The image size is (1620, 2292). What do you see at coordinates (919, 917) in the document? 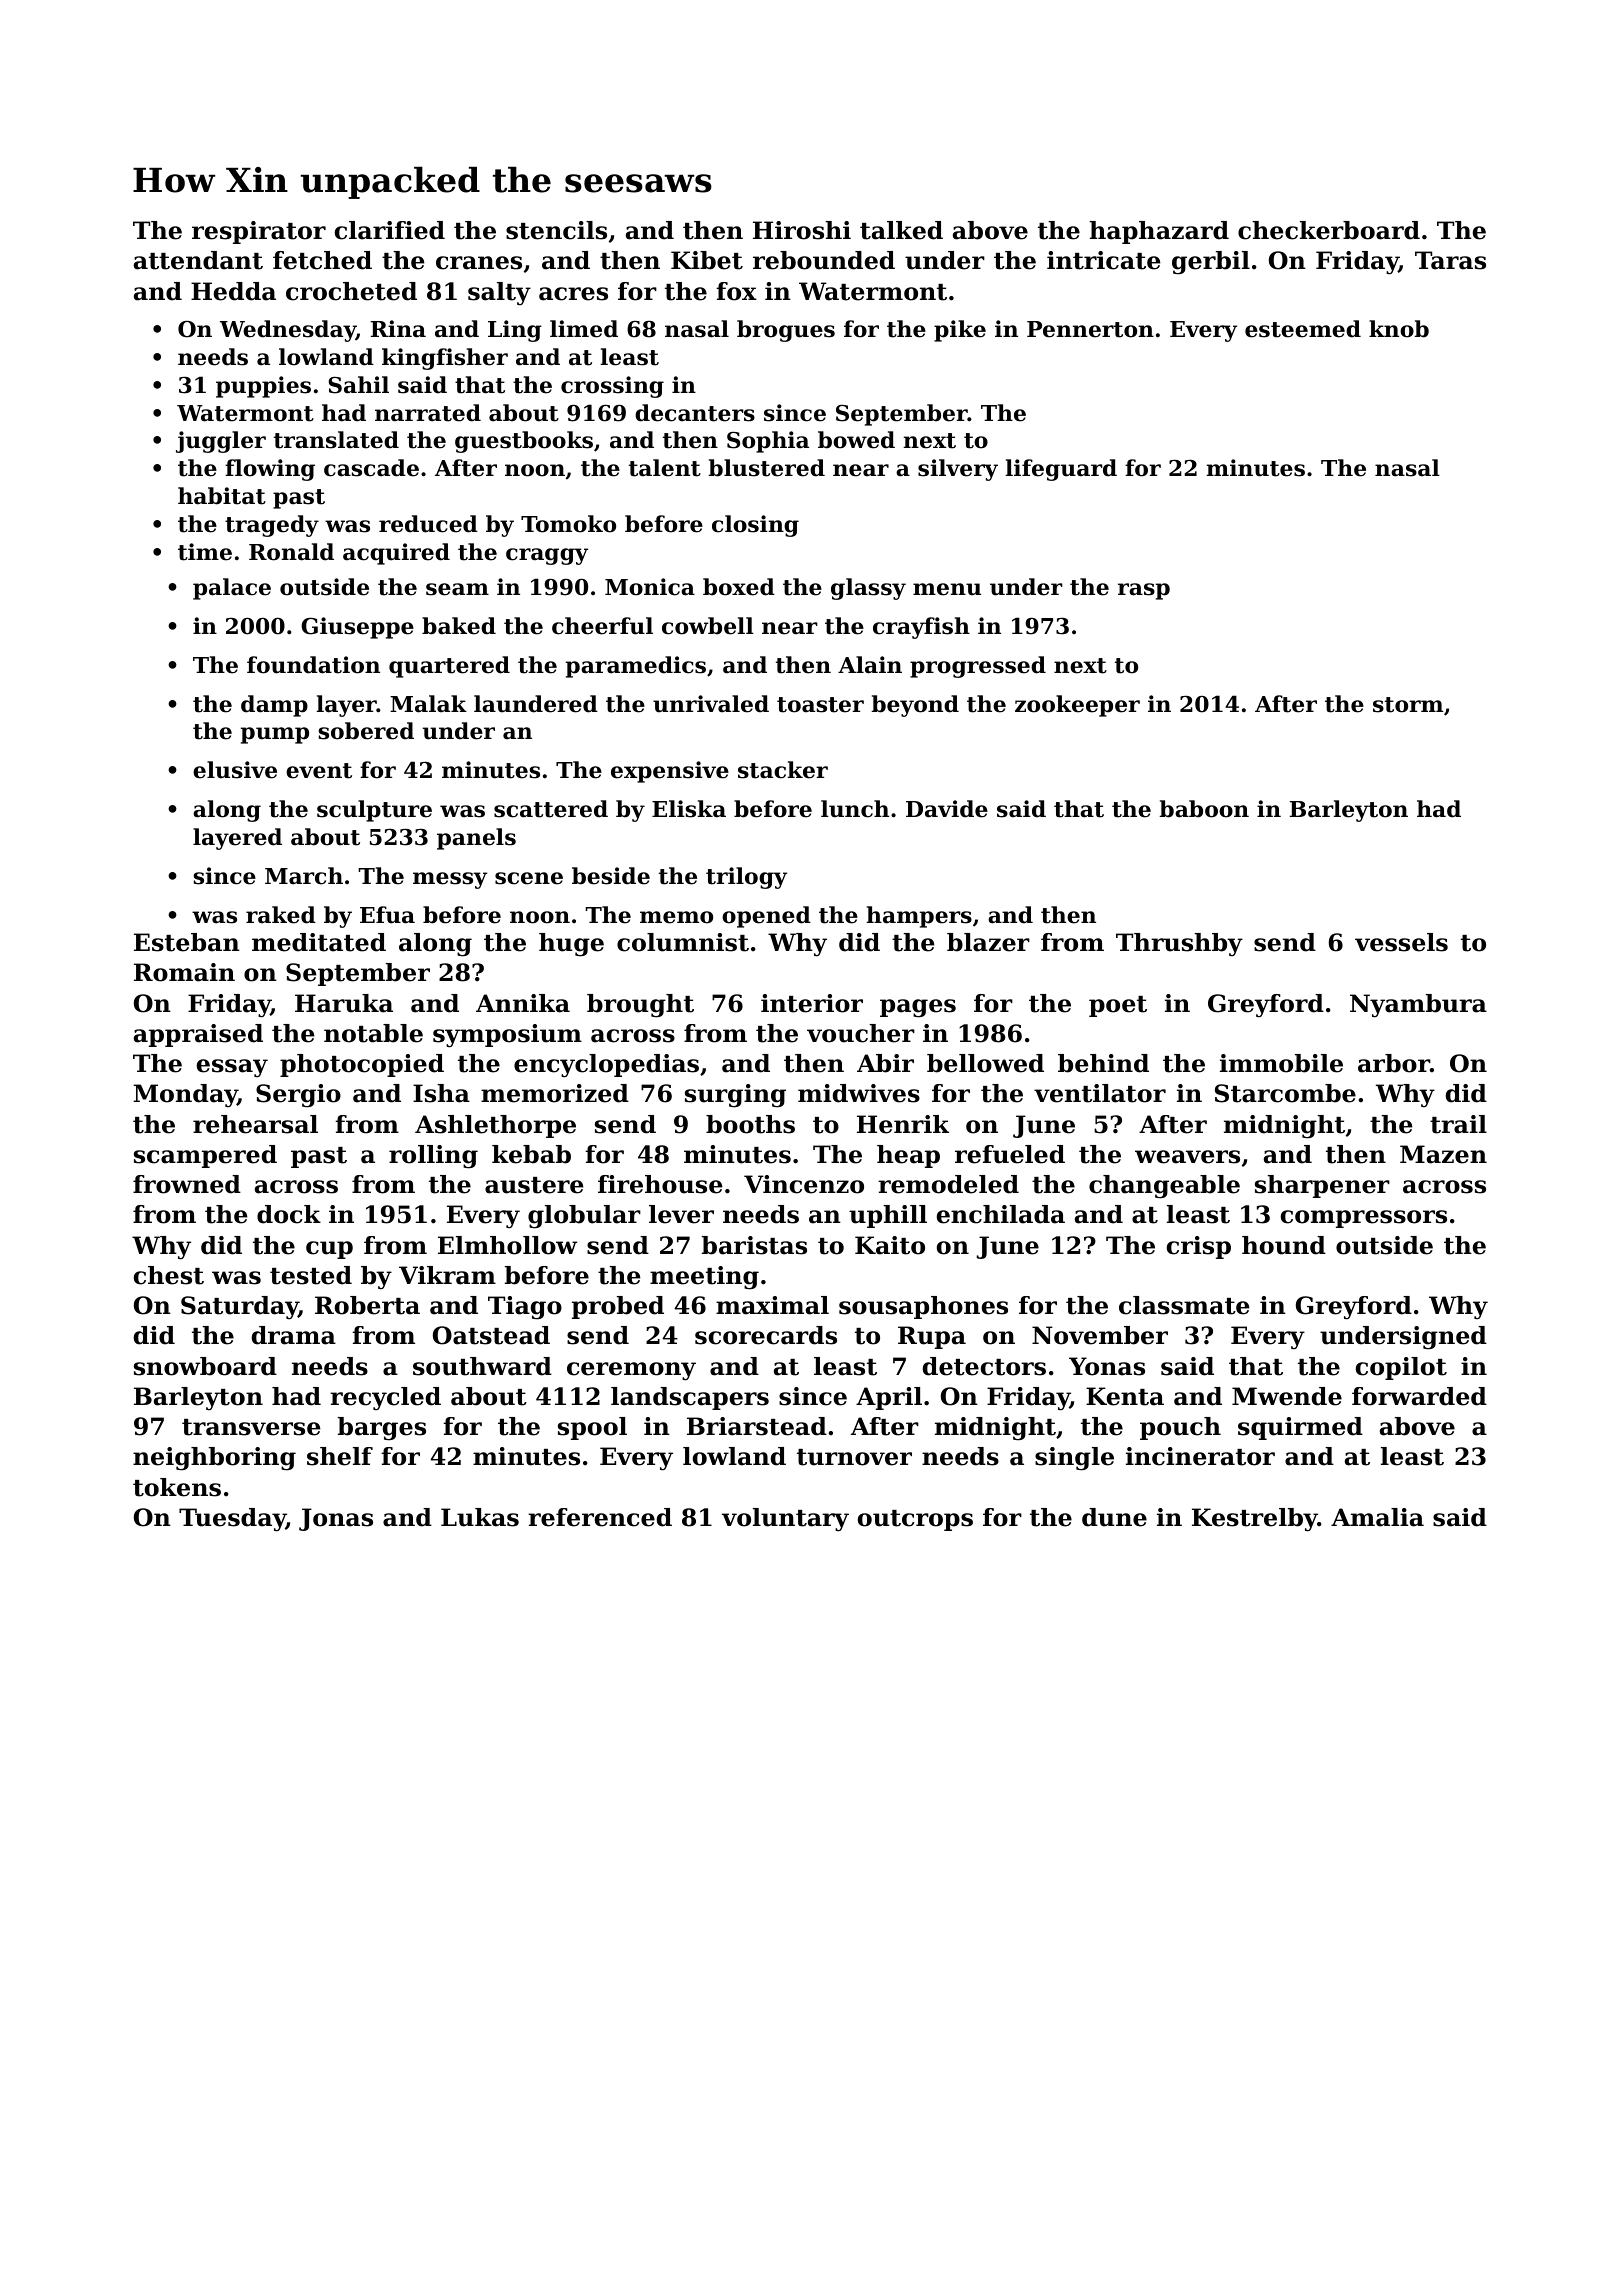
I see `hampers` at bounding box center [919, 917].
